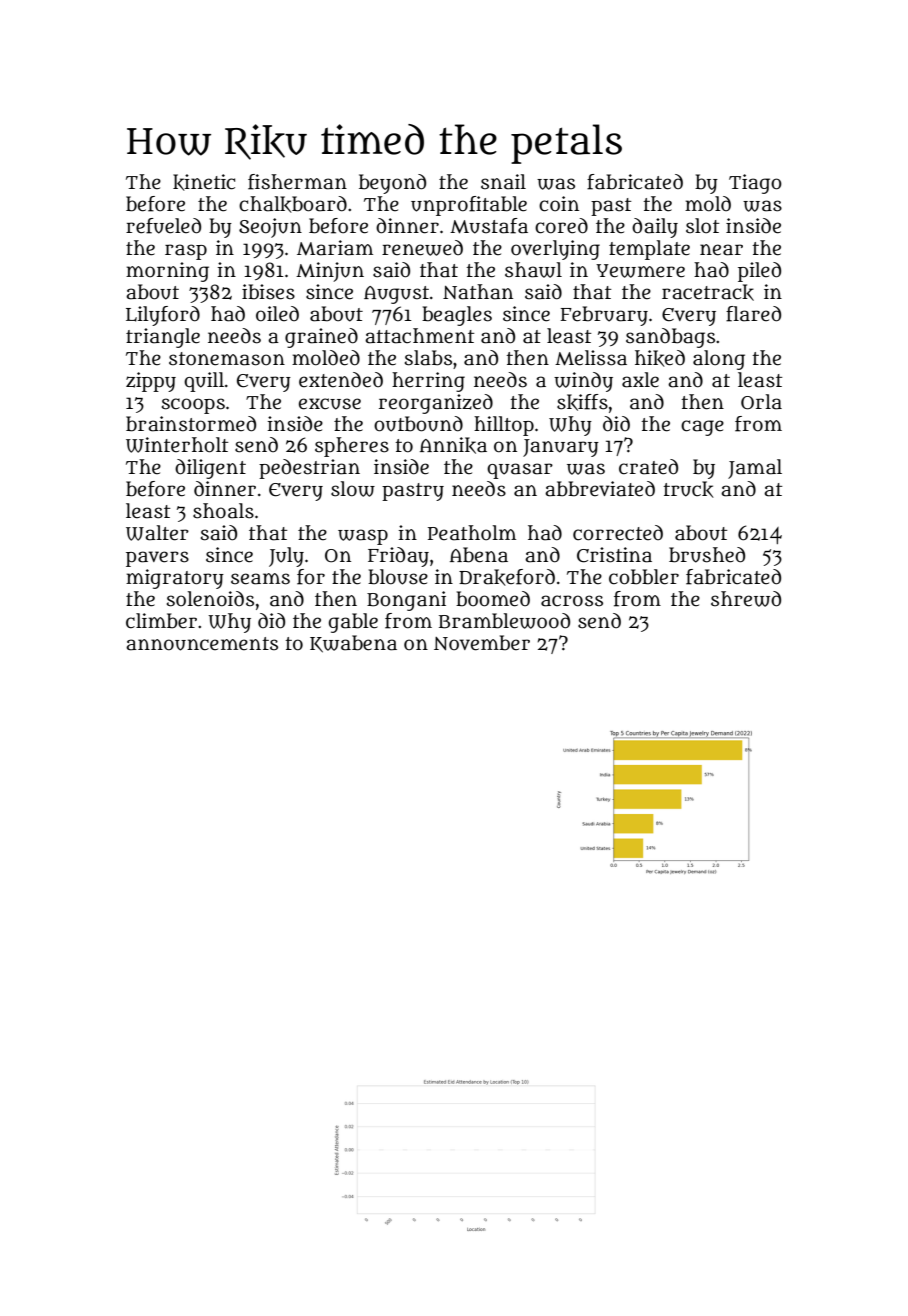 This screenshot has height=1316, width=908. What do you see at coordinates (753, 314) in the screenshot?
I see `flared` at bounding box center [753, 314].
